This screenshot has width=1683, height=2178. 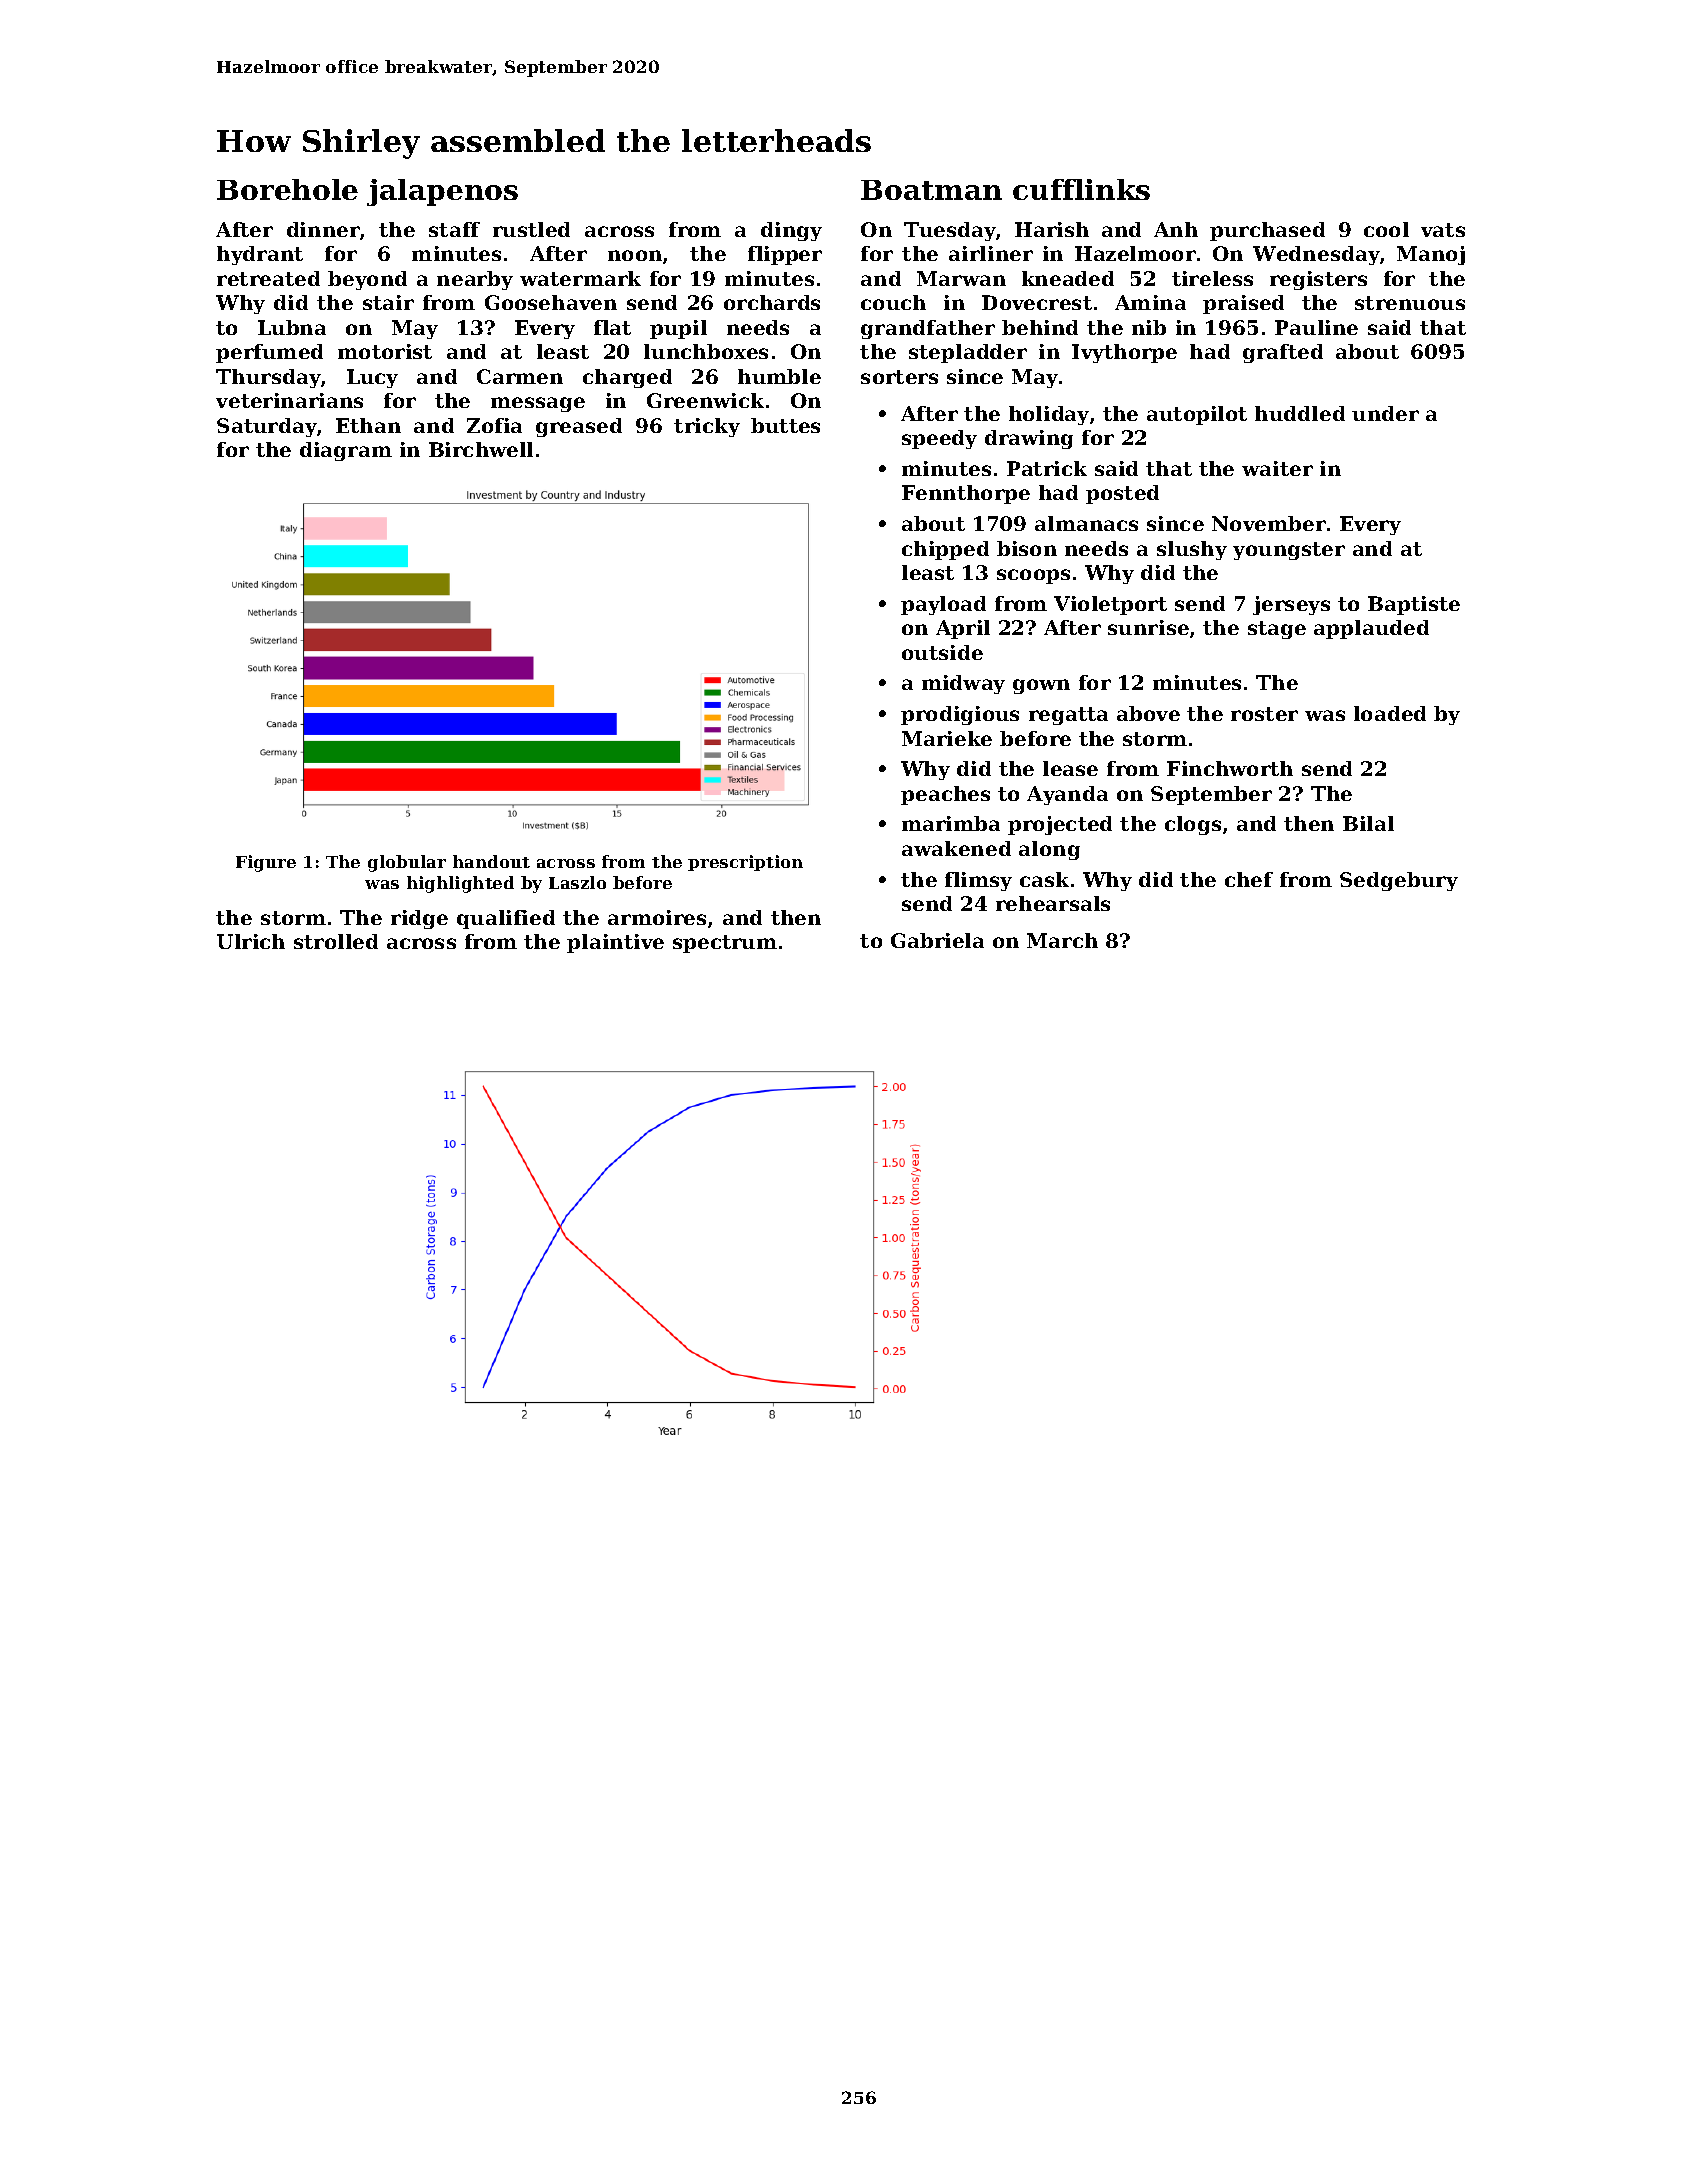 I want to click on prescription, so click(x=745, y=863).
